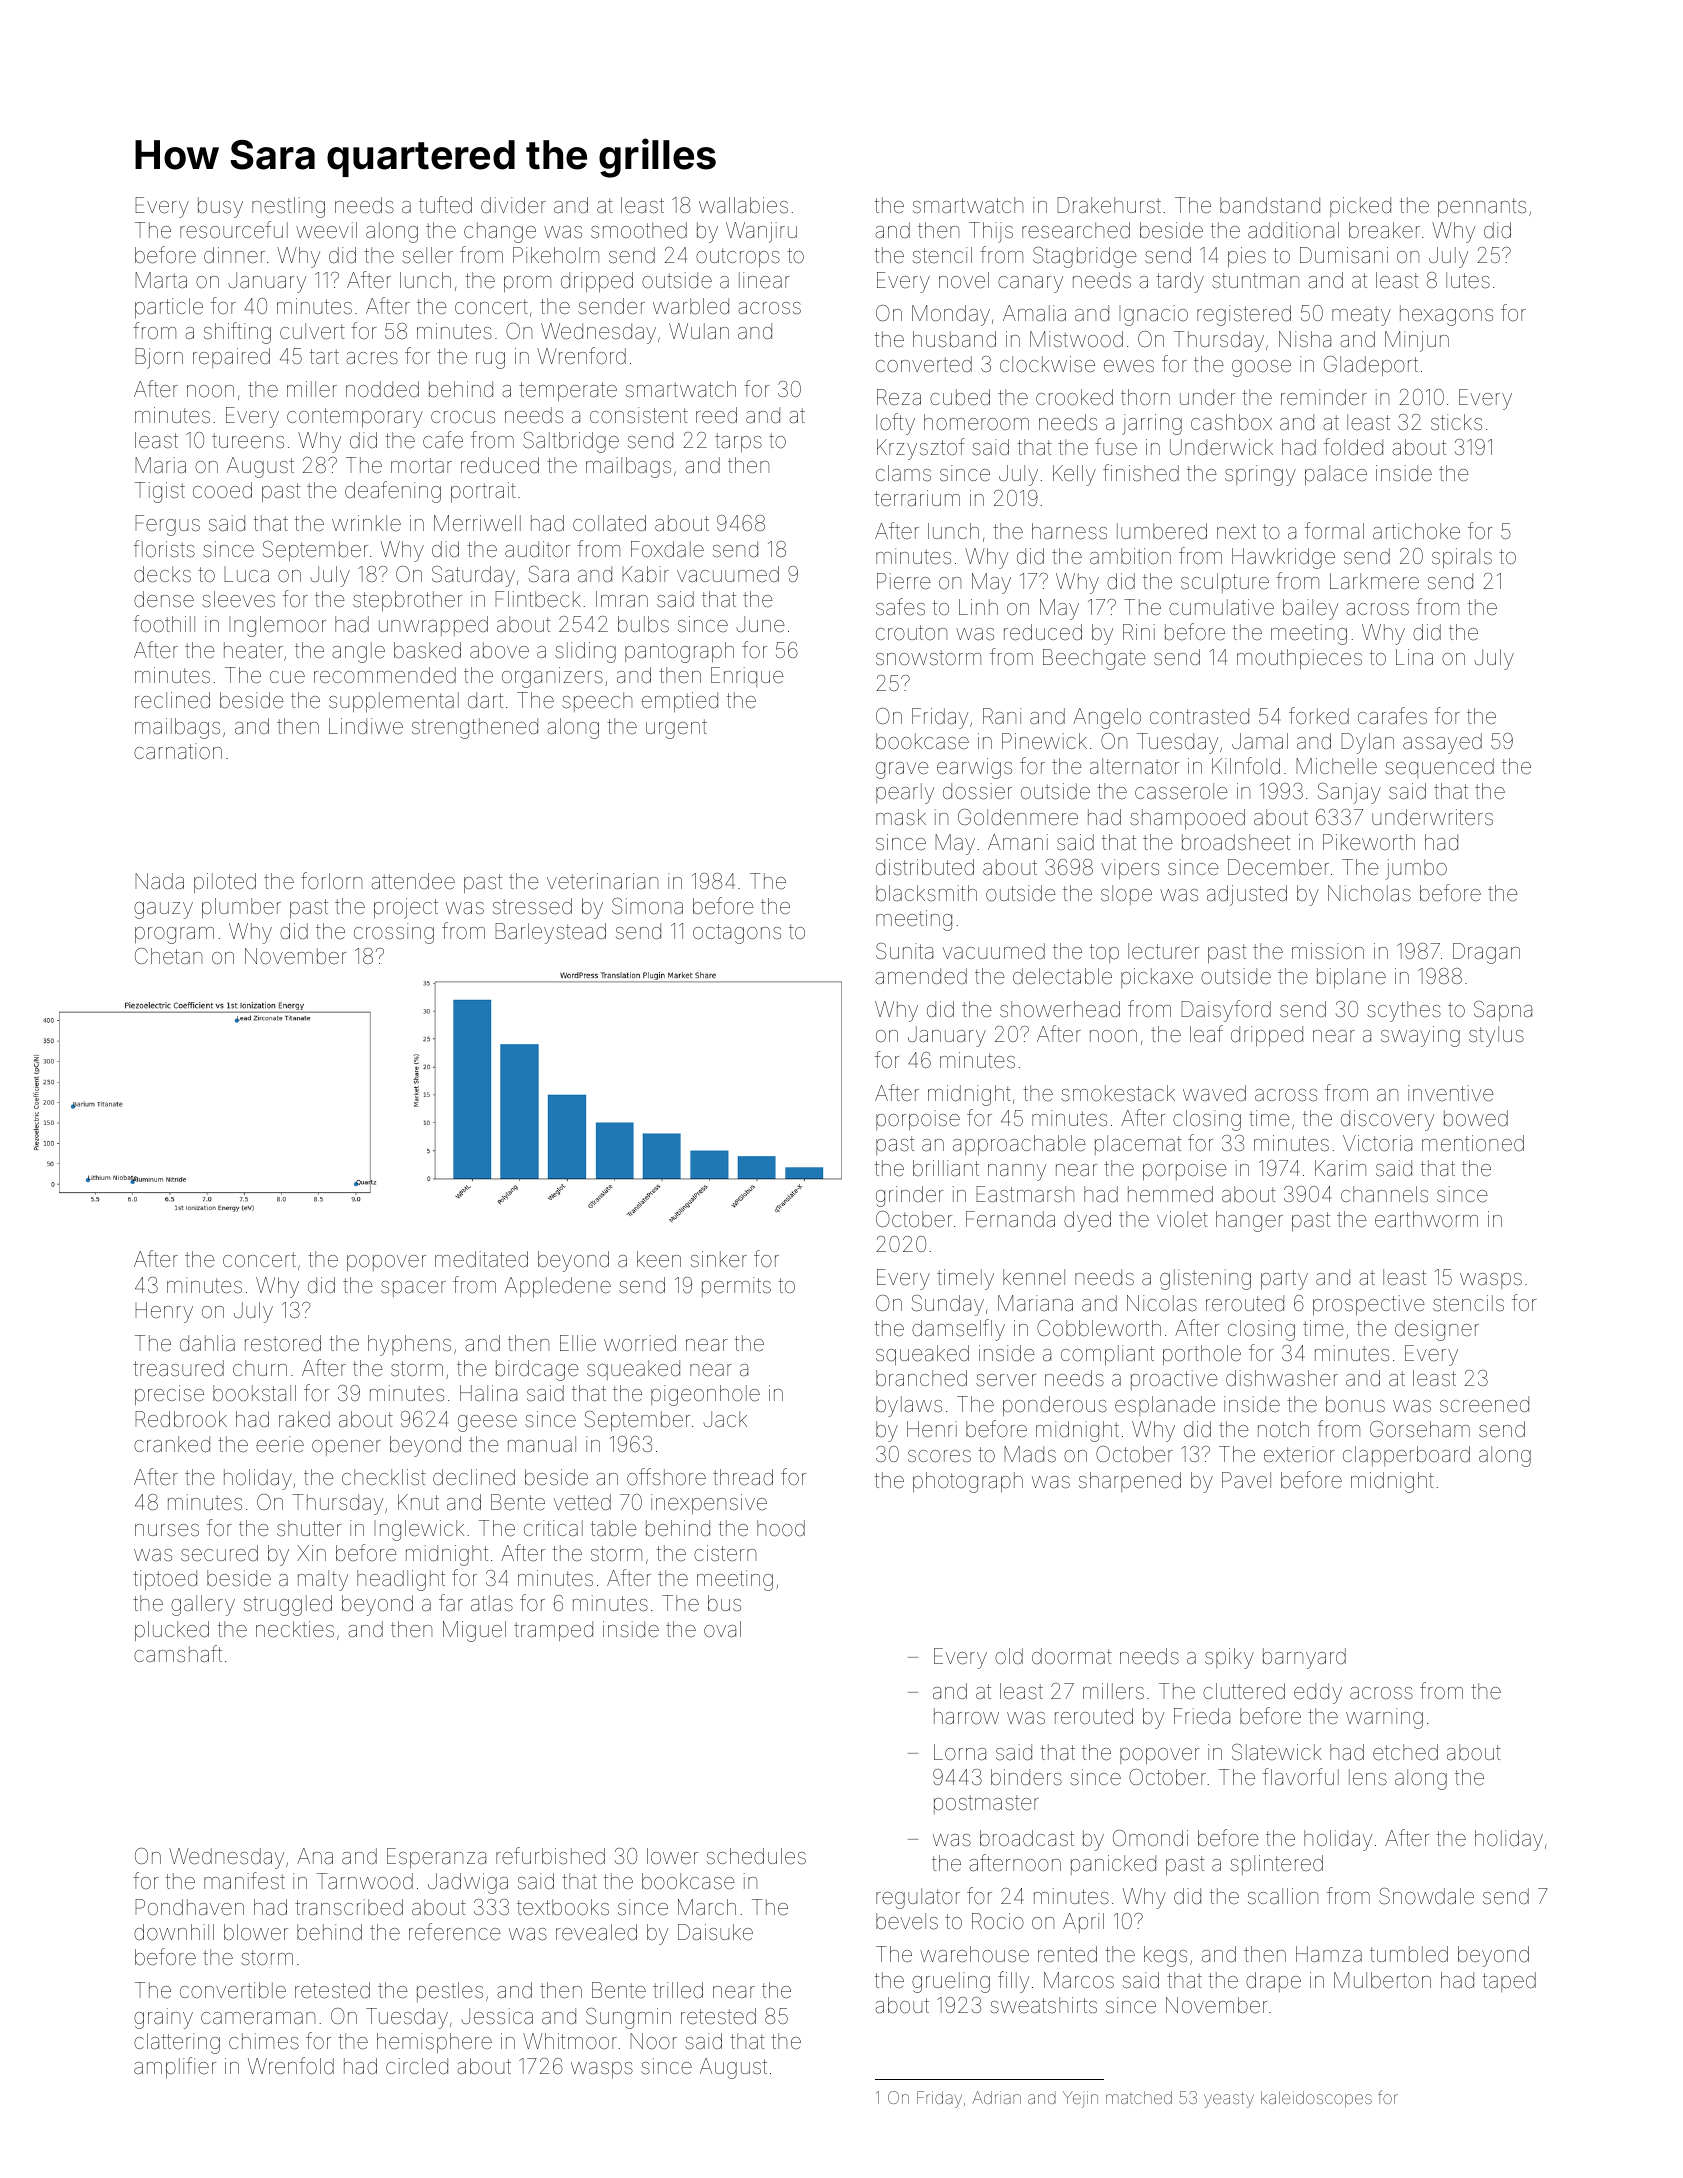  What do you see at coordinates (365, 1881) in the screenshot?
I see `Tarnwood` at bounding box center [365, 1881].
